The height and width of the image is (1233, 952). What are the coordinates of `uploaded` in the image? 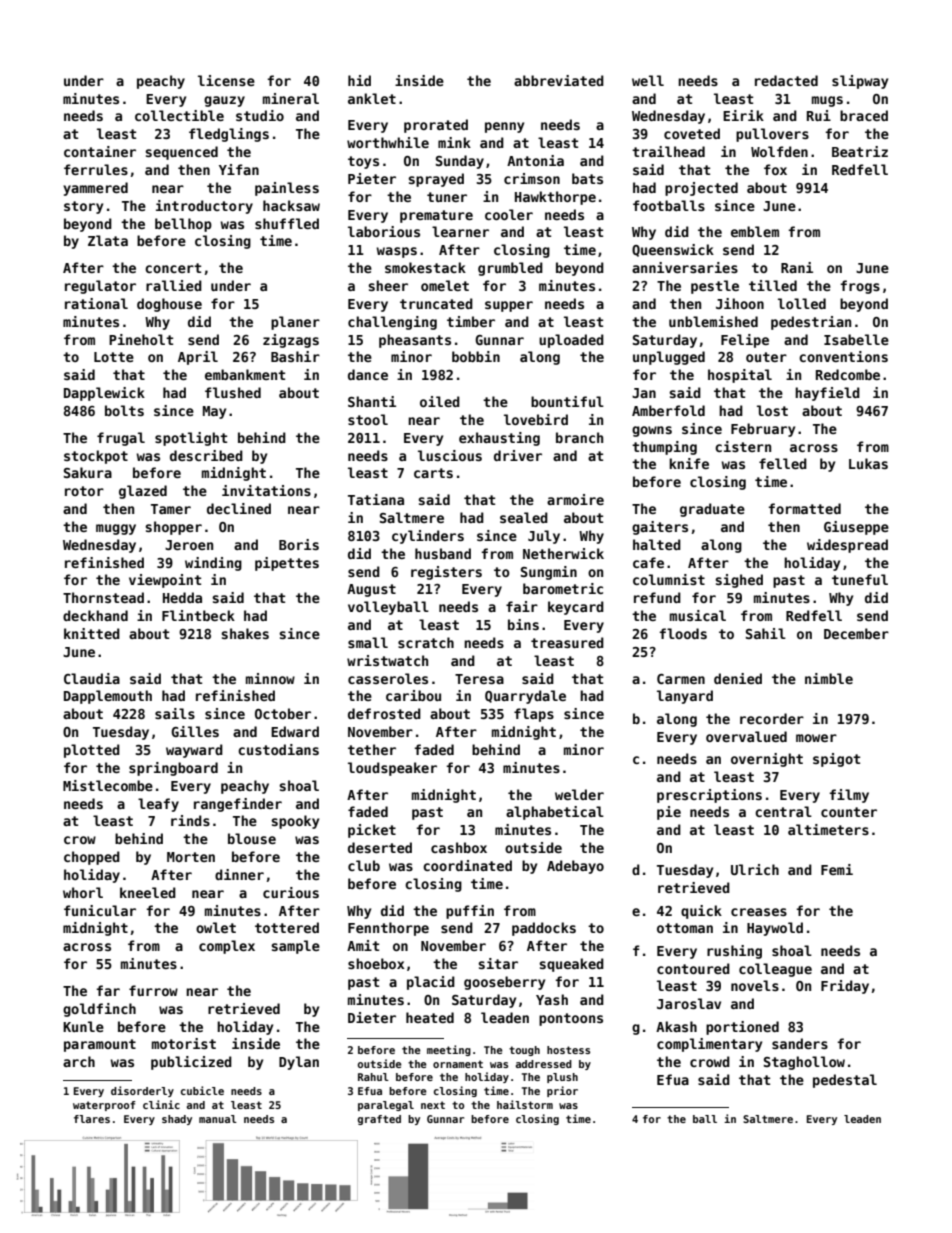 It's located at (571, 341).
